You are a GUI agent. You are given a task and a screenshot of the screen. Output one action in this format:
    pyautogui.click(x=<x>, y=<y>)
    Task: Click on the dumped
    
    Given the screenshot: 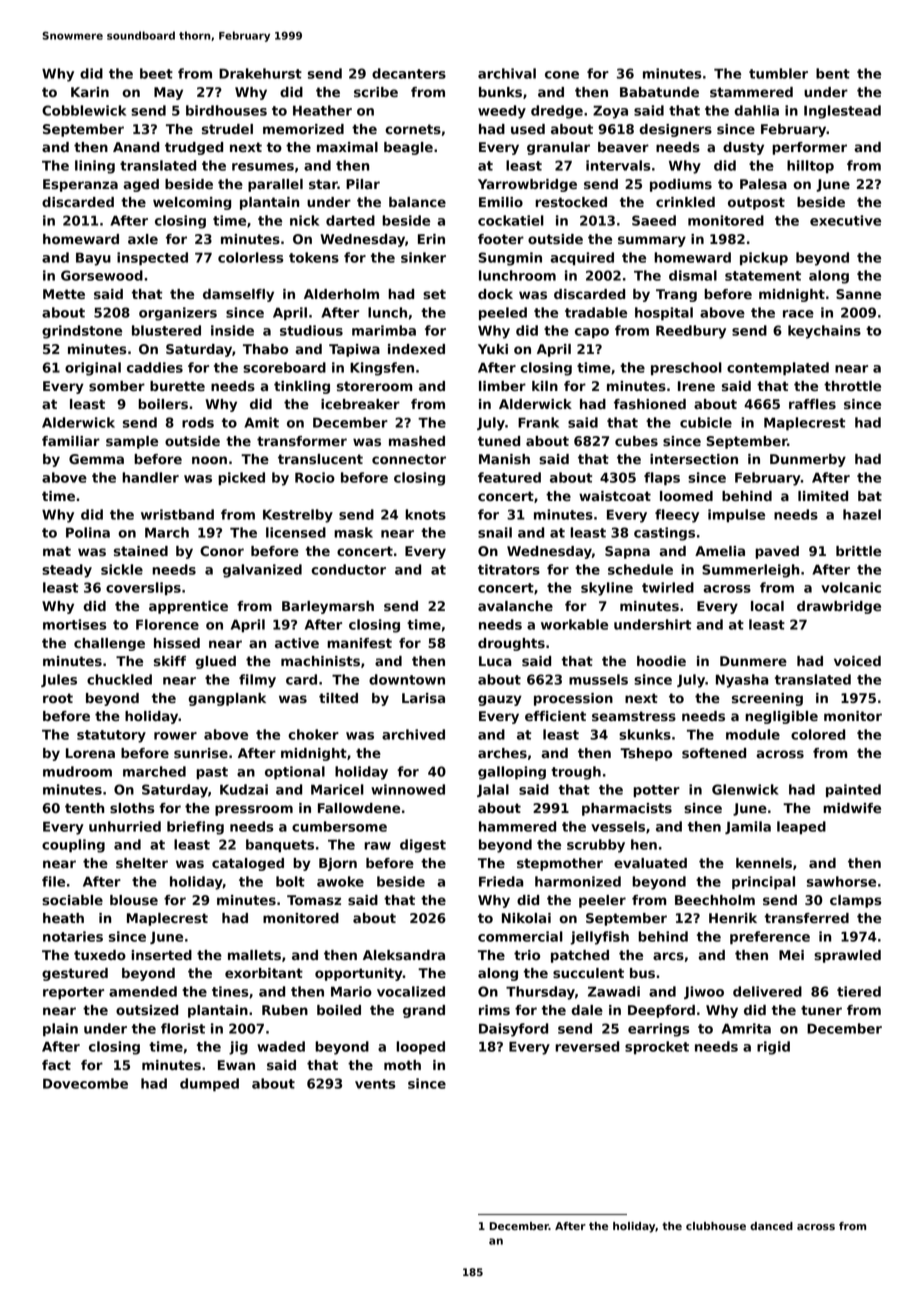 What is the action you would take?
    pyautogui.click(x=209, y=1085)
